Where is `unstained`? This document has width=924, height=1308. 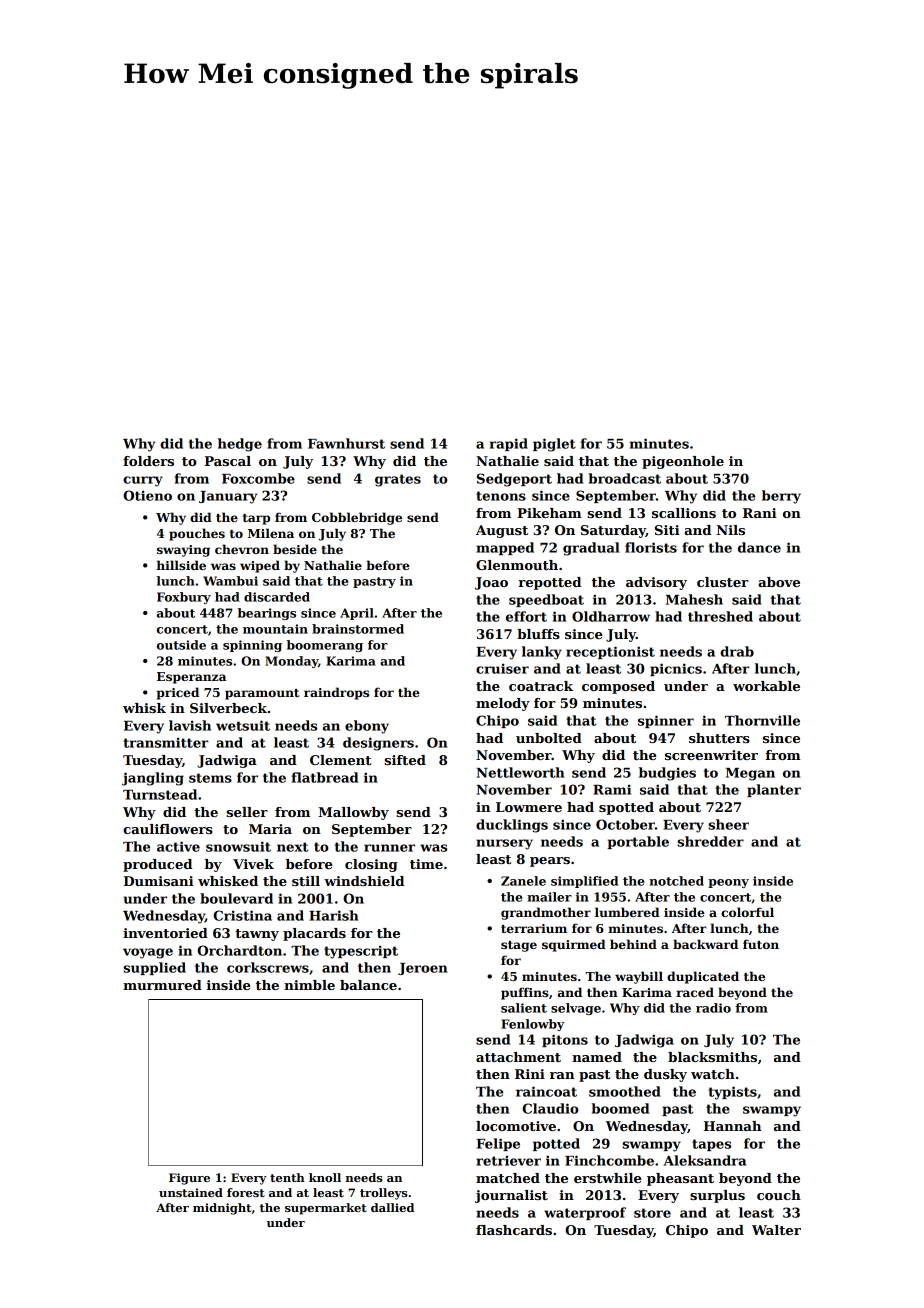 unstained is located at coordinates (191, 1192).
